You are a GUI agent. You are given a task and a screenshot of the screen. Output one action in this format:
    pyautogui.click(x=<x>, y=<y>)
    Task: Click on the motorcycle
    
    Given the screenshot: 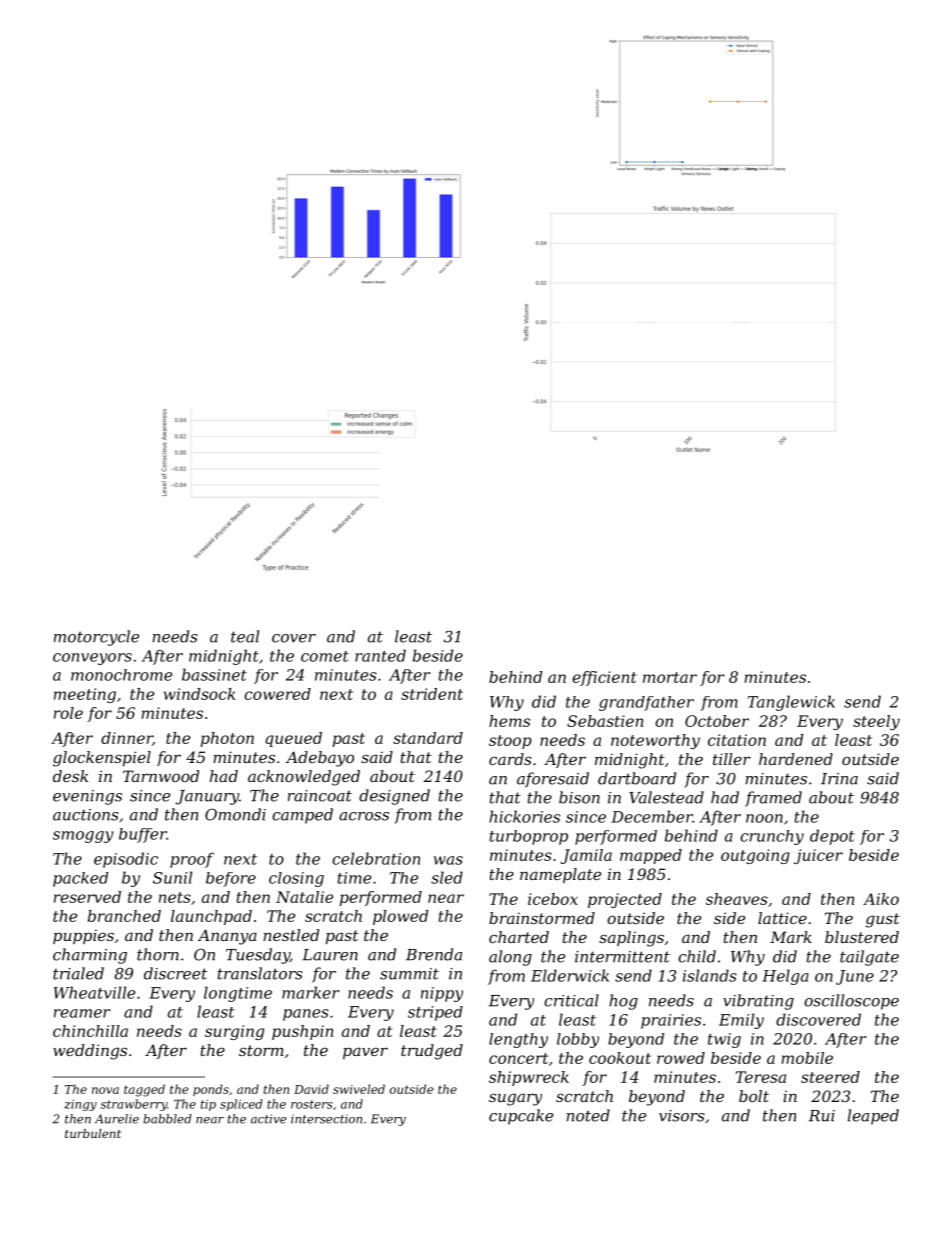 What is the action you would take?
    pyautogui.click(x=96, y=638)
